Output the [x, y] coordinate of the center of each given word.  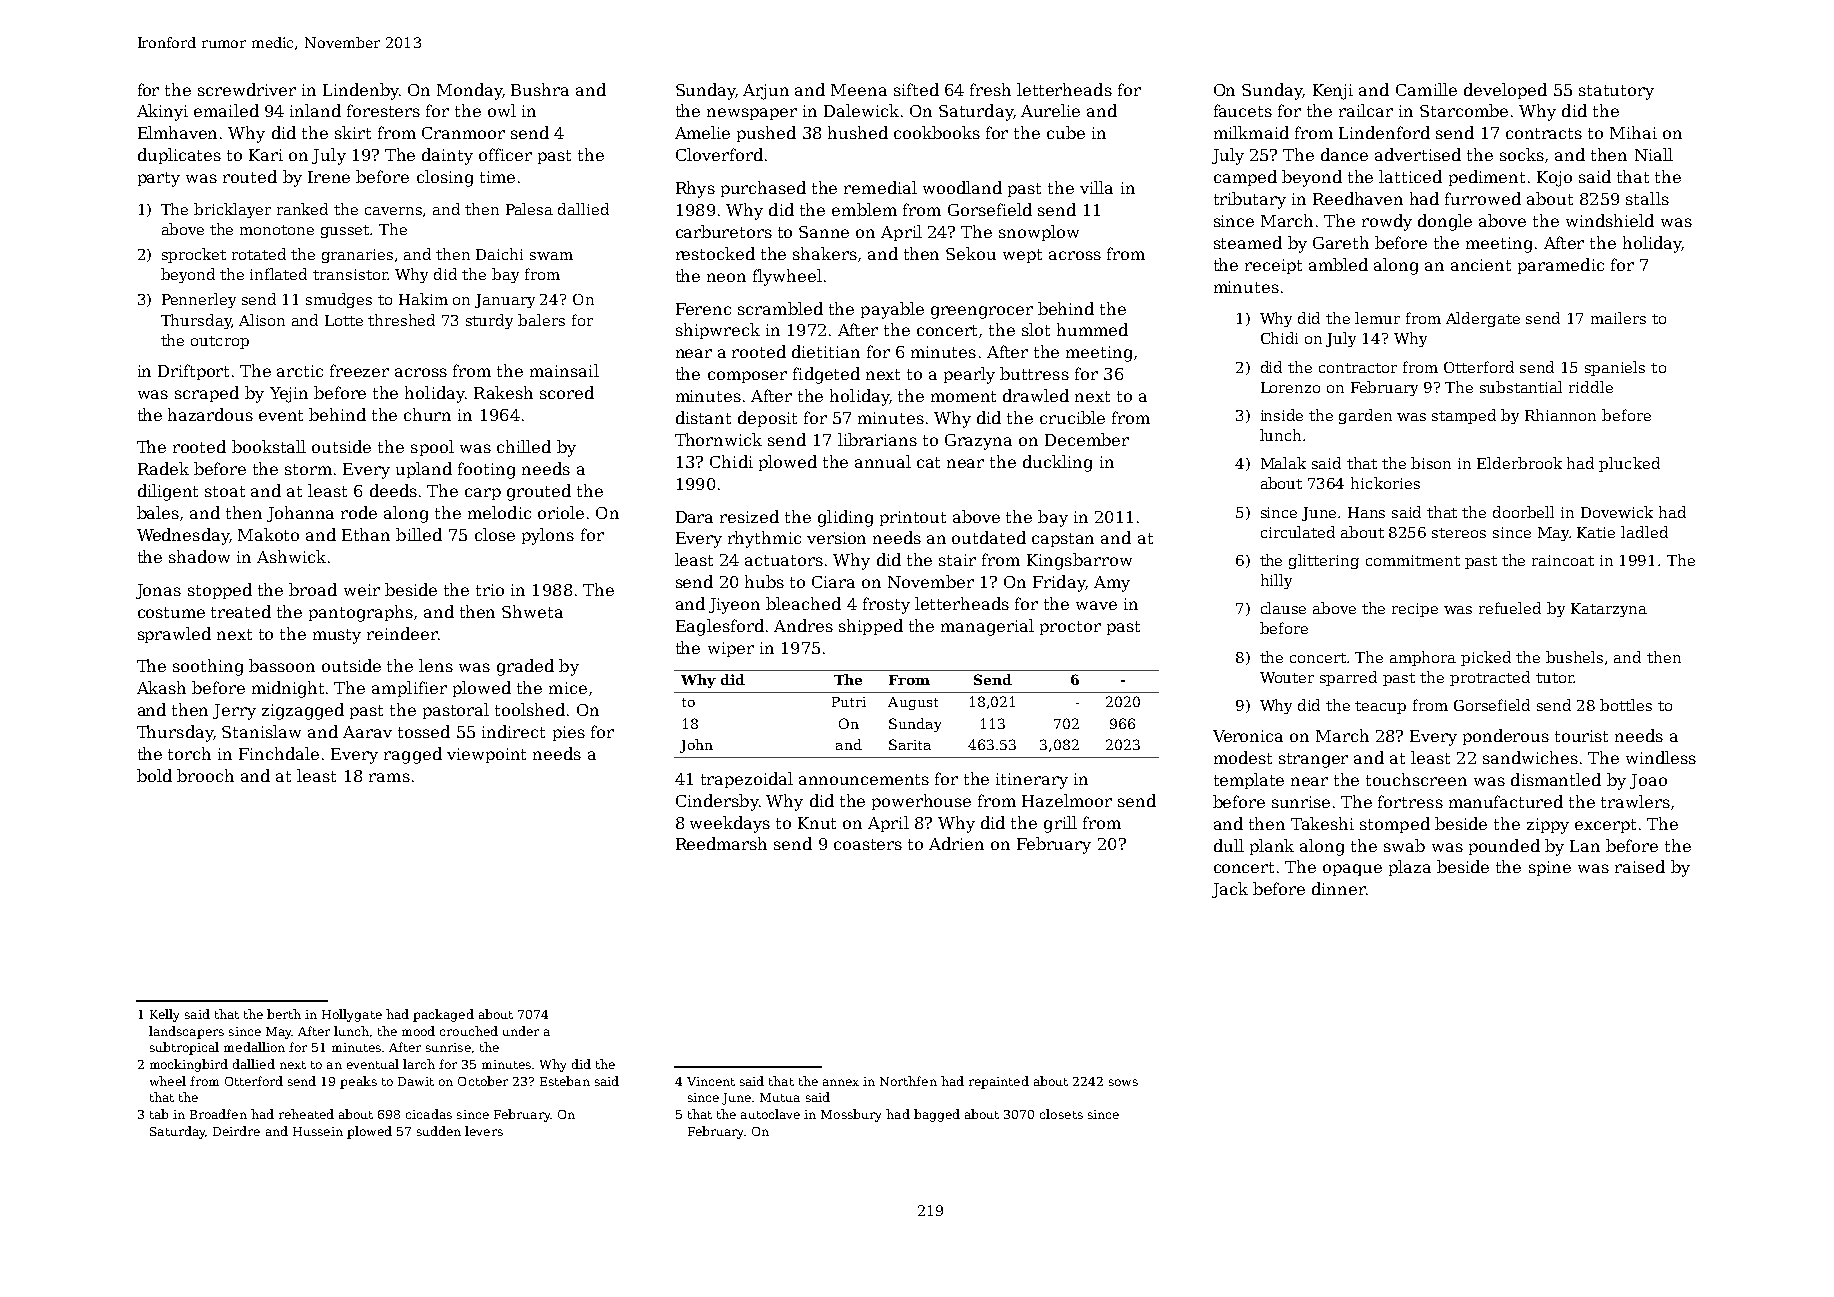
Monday [469, 91]
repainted [999, 1082]
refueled [1510, 608]
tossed [424, 731]
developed [1505, 91]
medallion [254, 1047]
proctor [1070, 628]
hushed [858, 132]
